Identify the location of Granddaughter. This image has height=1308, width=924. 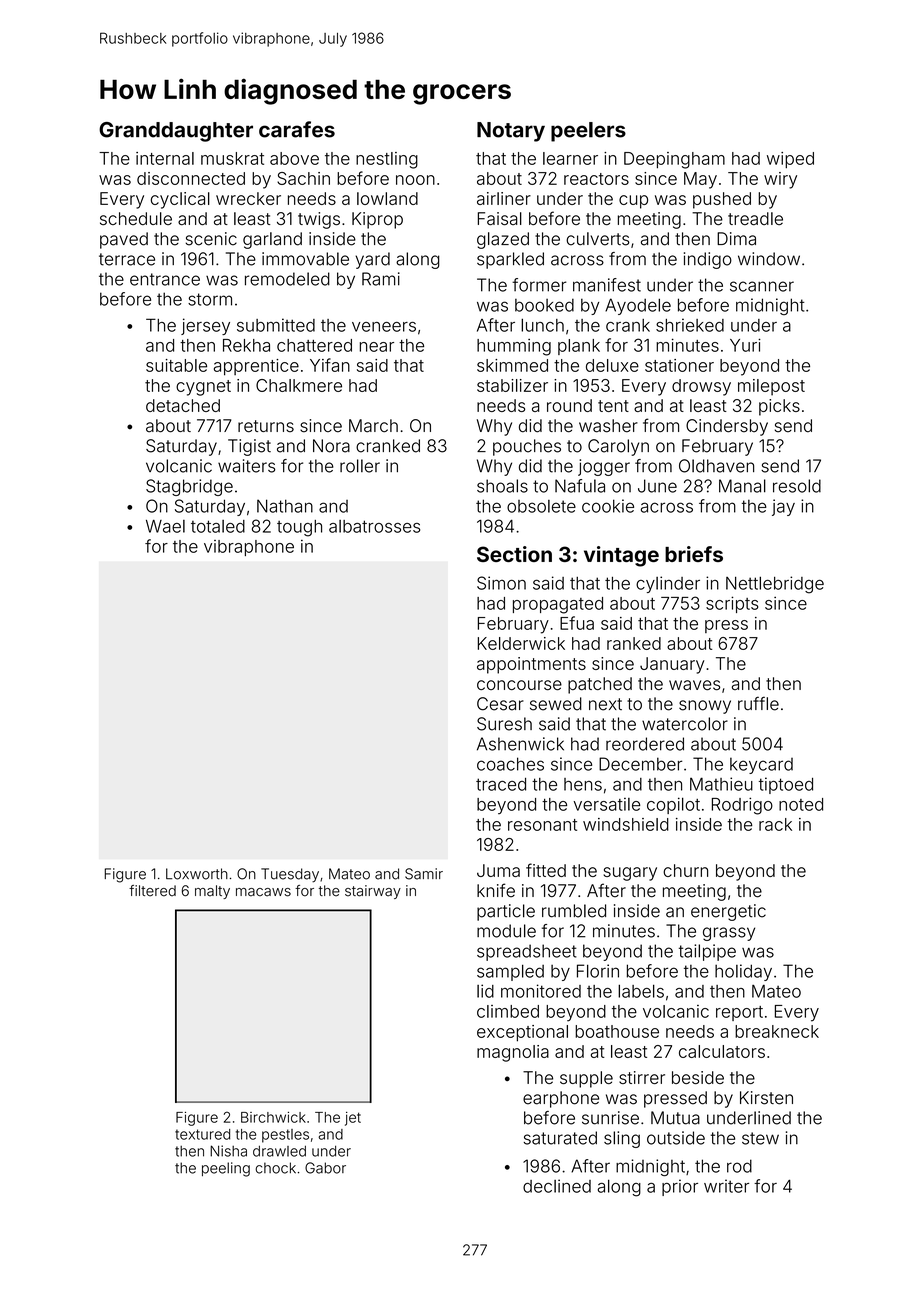
(176, 132).
